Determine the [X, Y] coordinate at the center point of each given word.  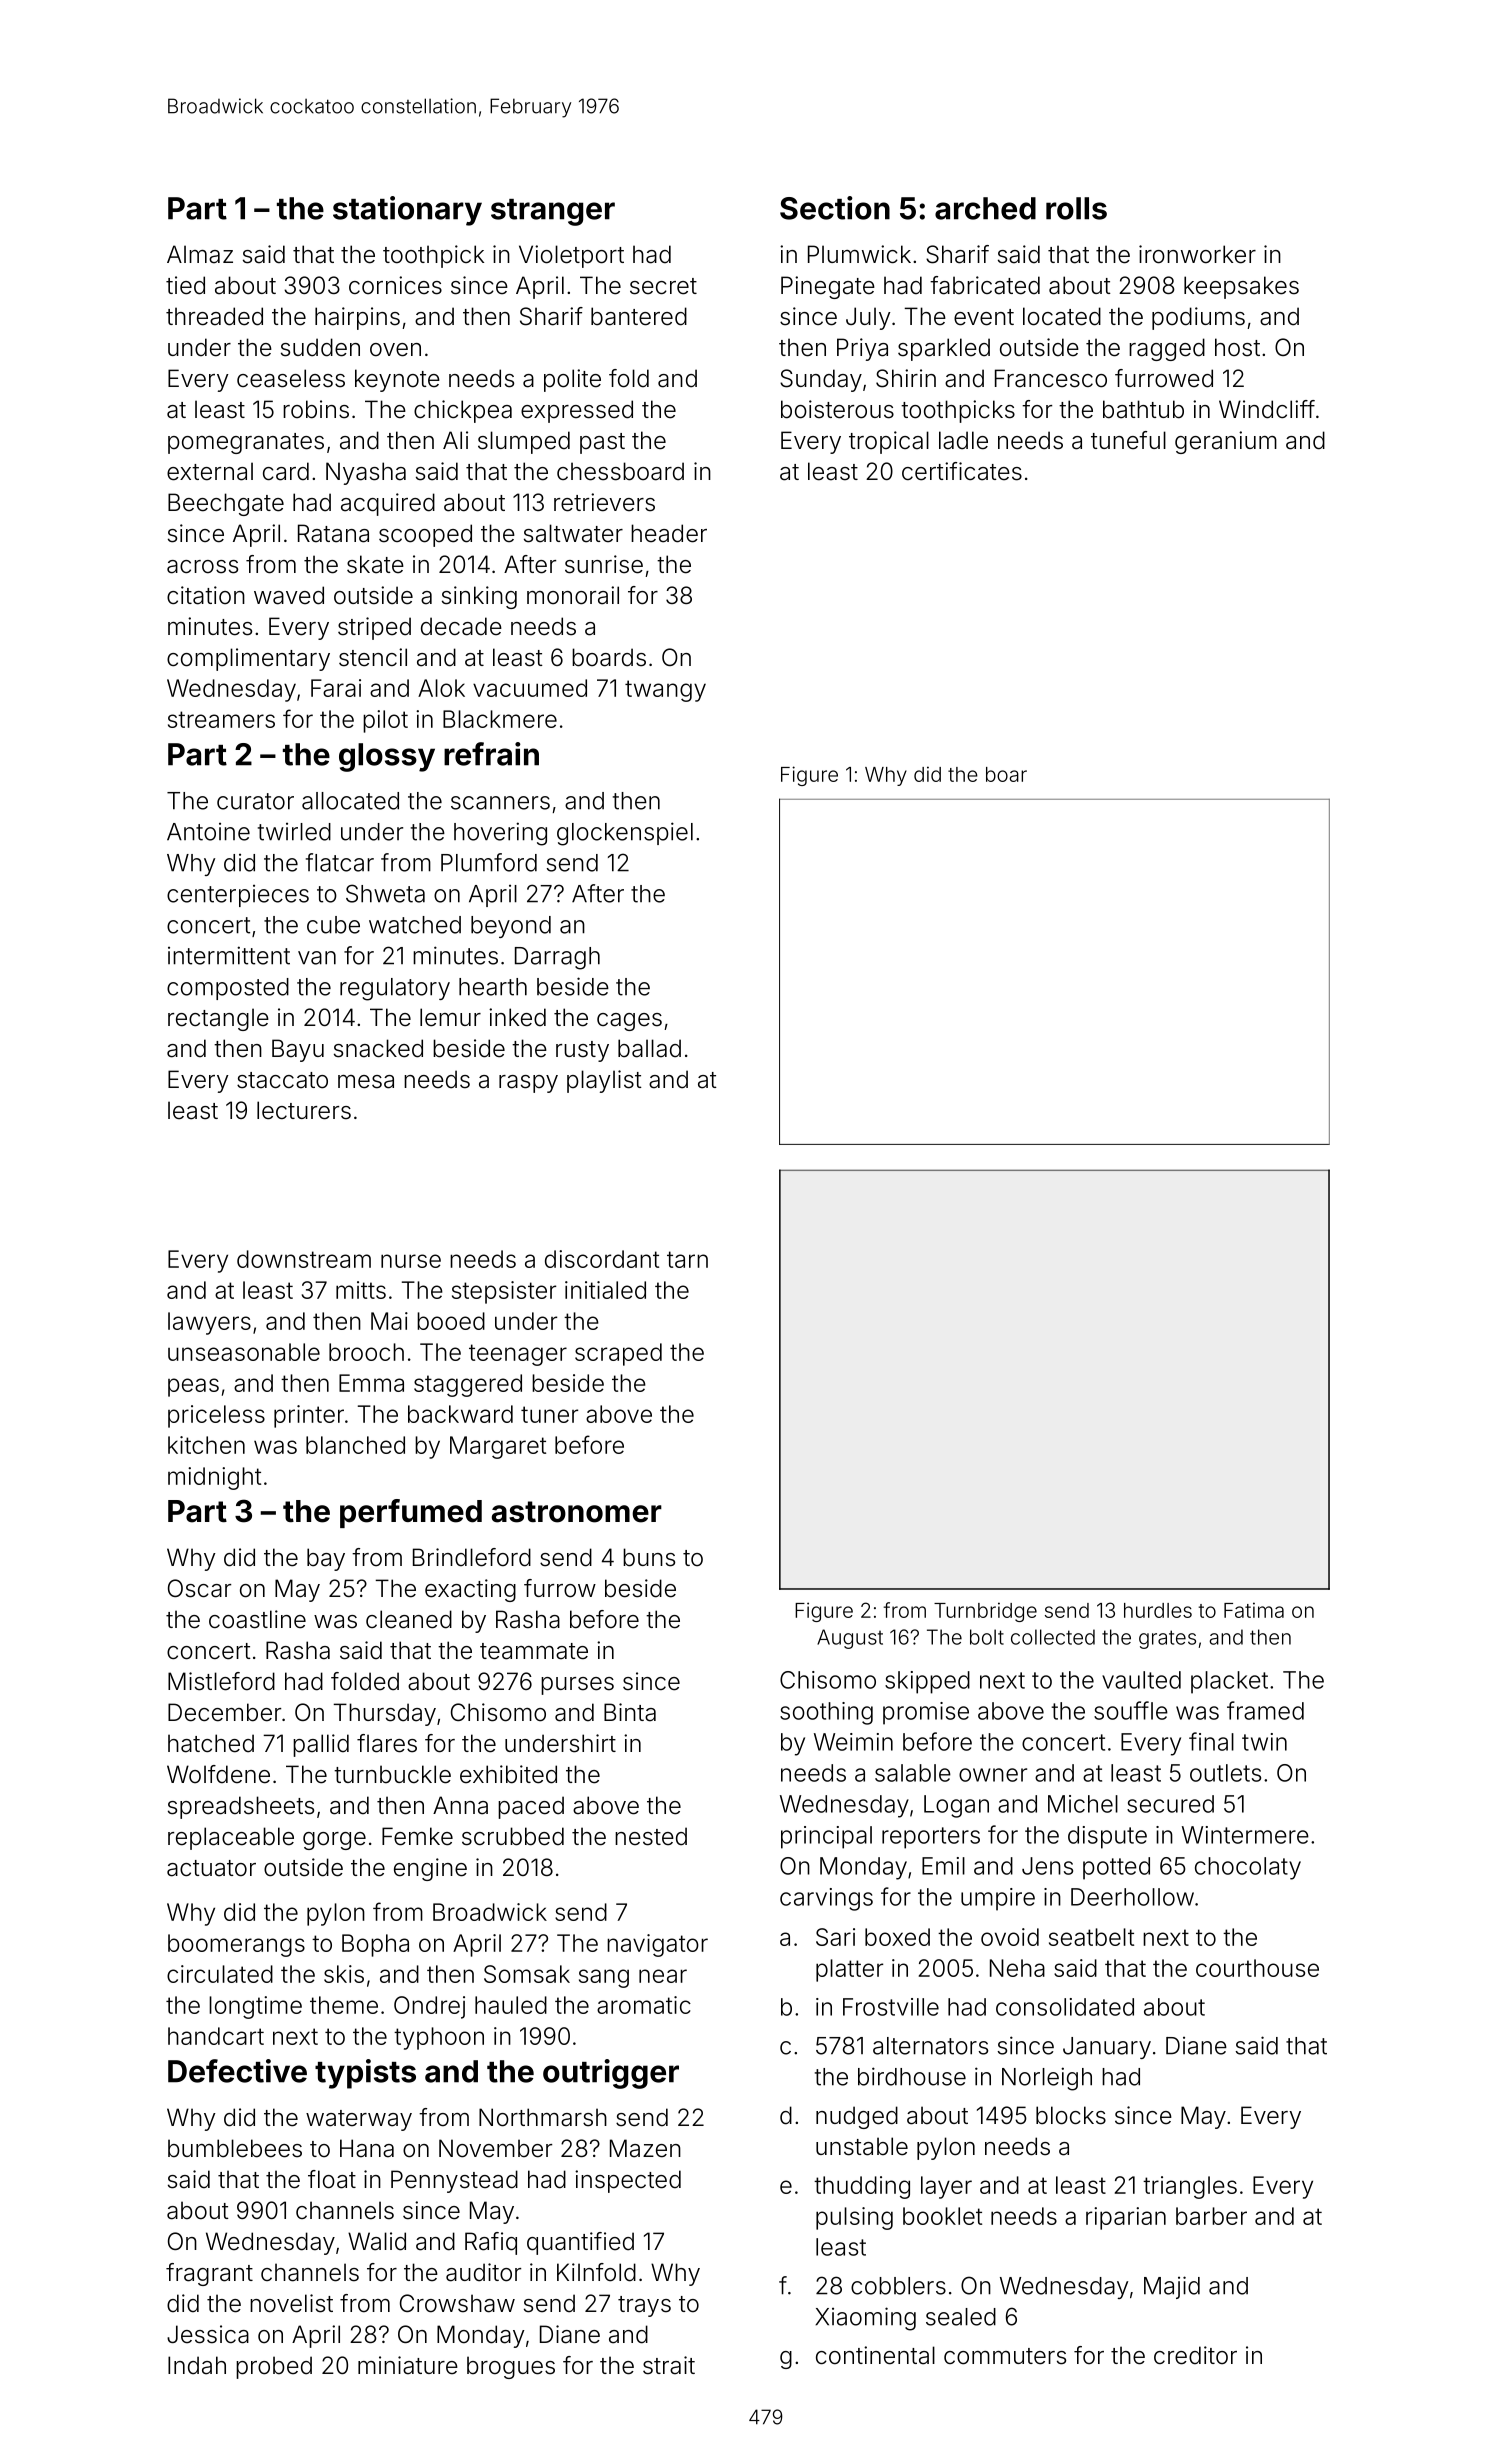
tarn [687, 1259]
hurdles [1158, 1610]
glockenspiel [625, 834]
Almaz [200, 254]
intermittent [229, 955]
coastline [257, 1619]
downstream [304, 1259]
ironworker [1197, 254]
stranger [553, 212]
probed [274, 2367]
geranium [1226, 442]
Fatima [1254, 1610]
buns [649, 1557]
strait [669, 2365]
